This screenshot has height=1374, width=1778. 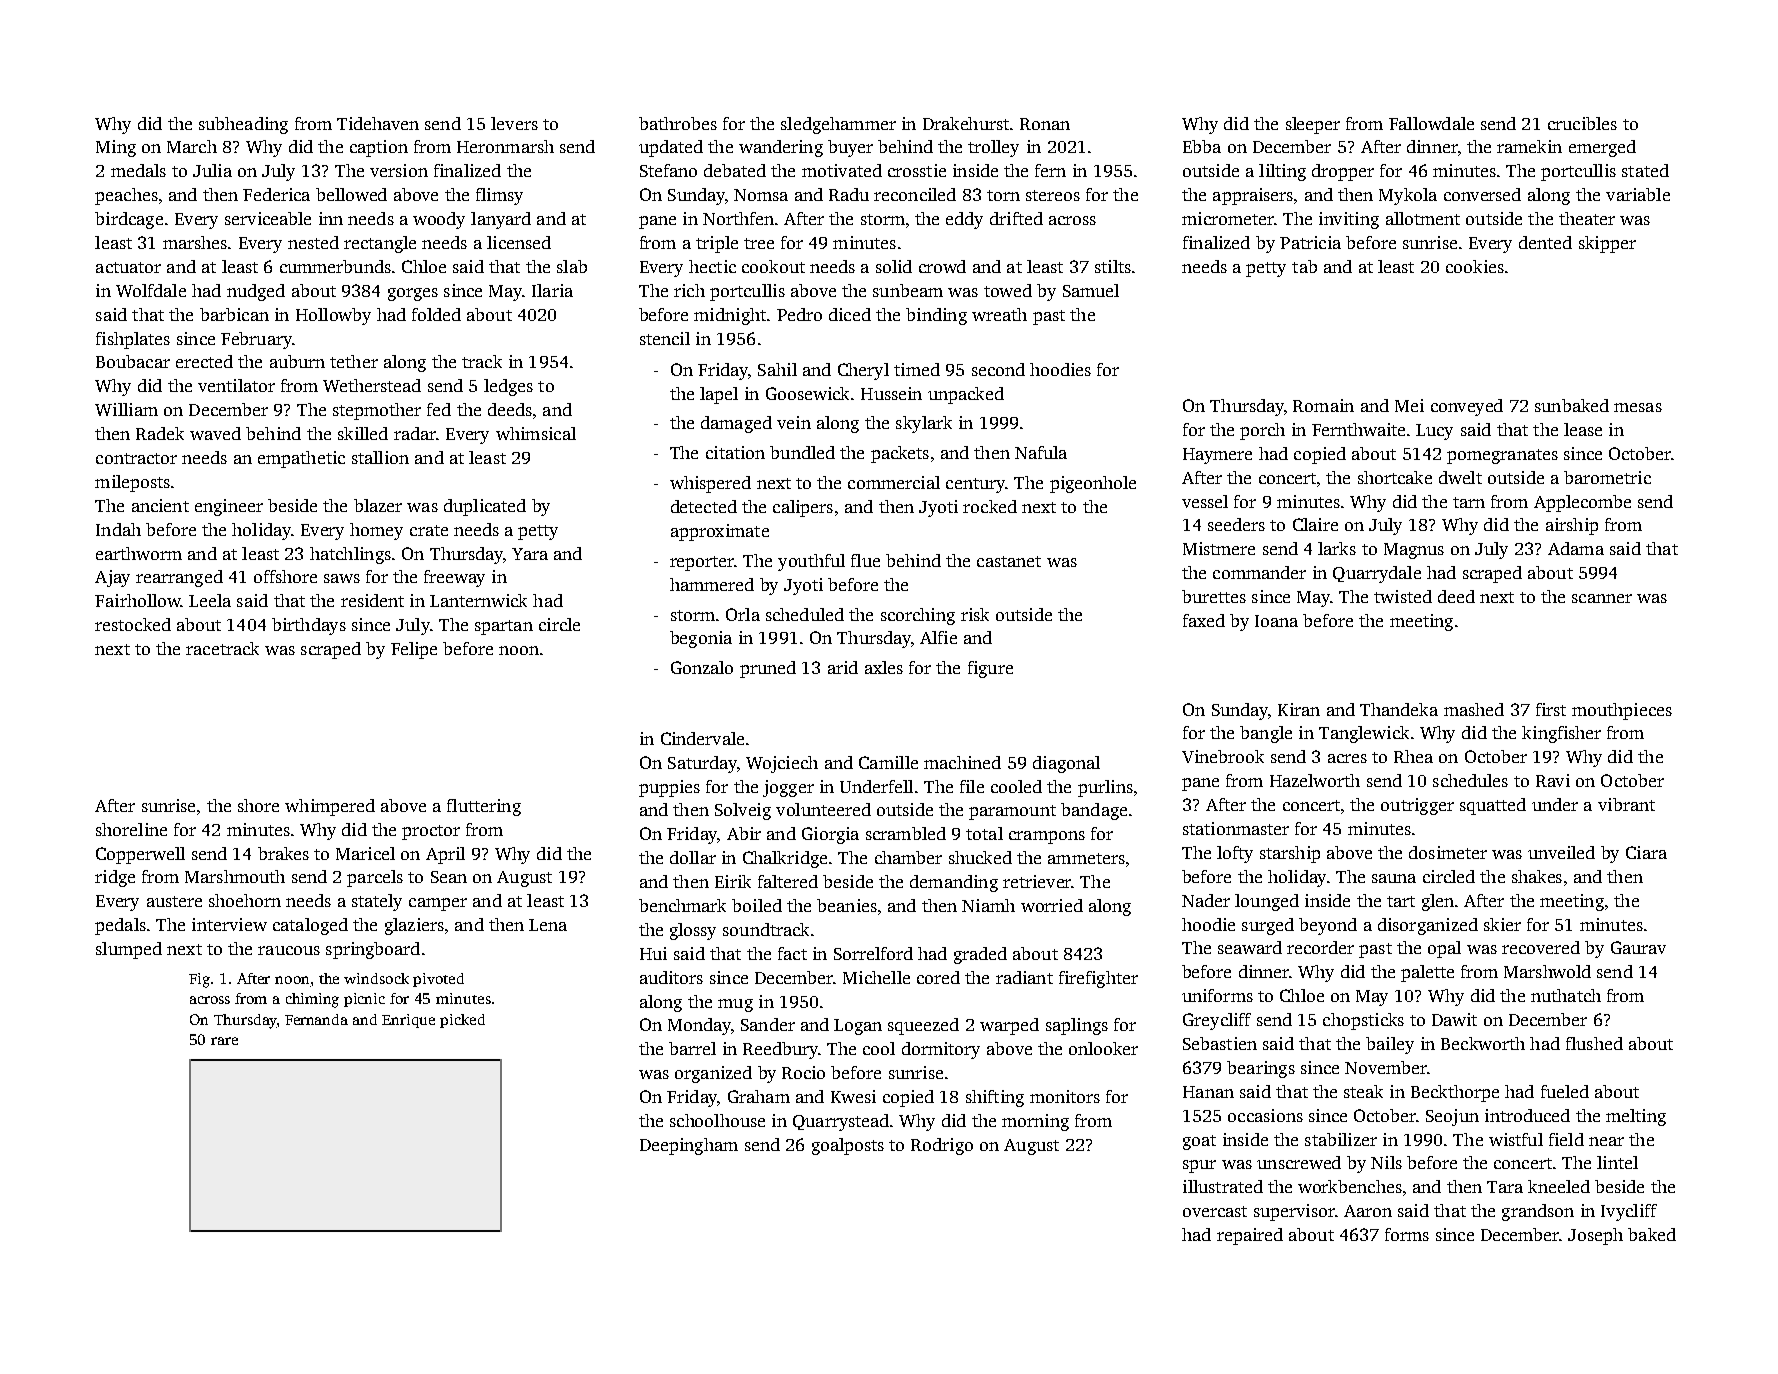 I want to click on Deepingham, so click(x=689, y=1146).
